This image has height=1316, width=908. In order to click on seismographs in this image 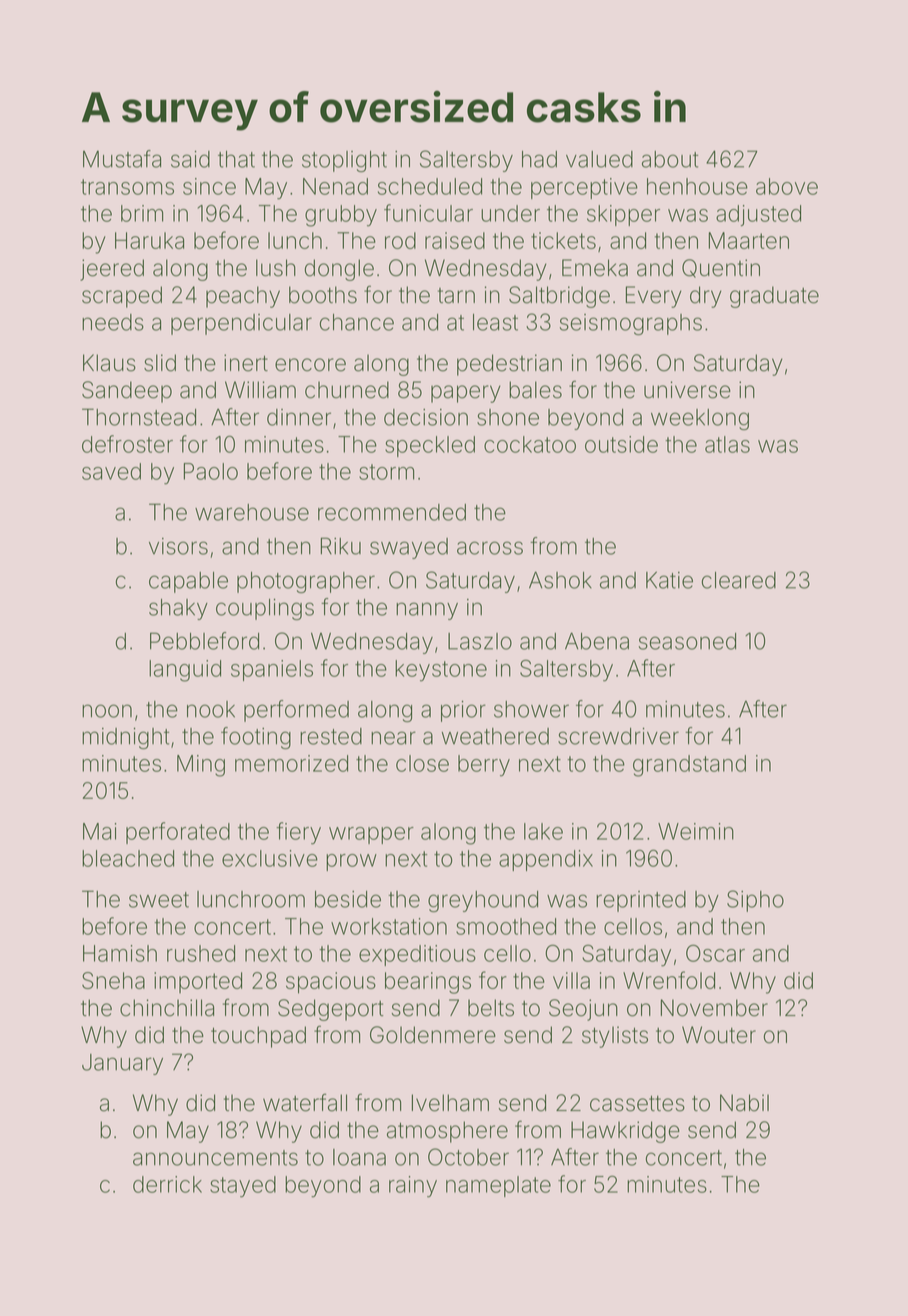, I will do `click(631, 324)`.
